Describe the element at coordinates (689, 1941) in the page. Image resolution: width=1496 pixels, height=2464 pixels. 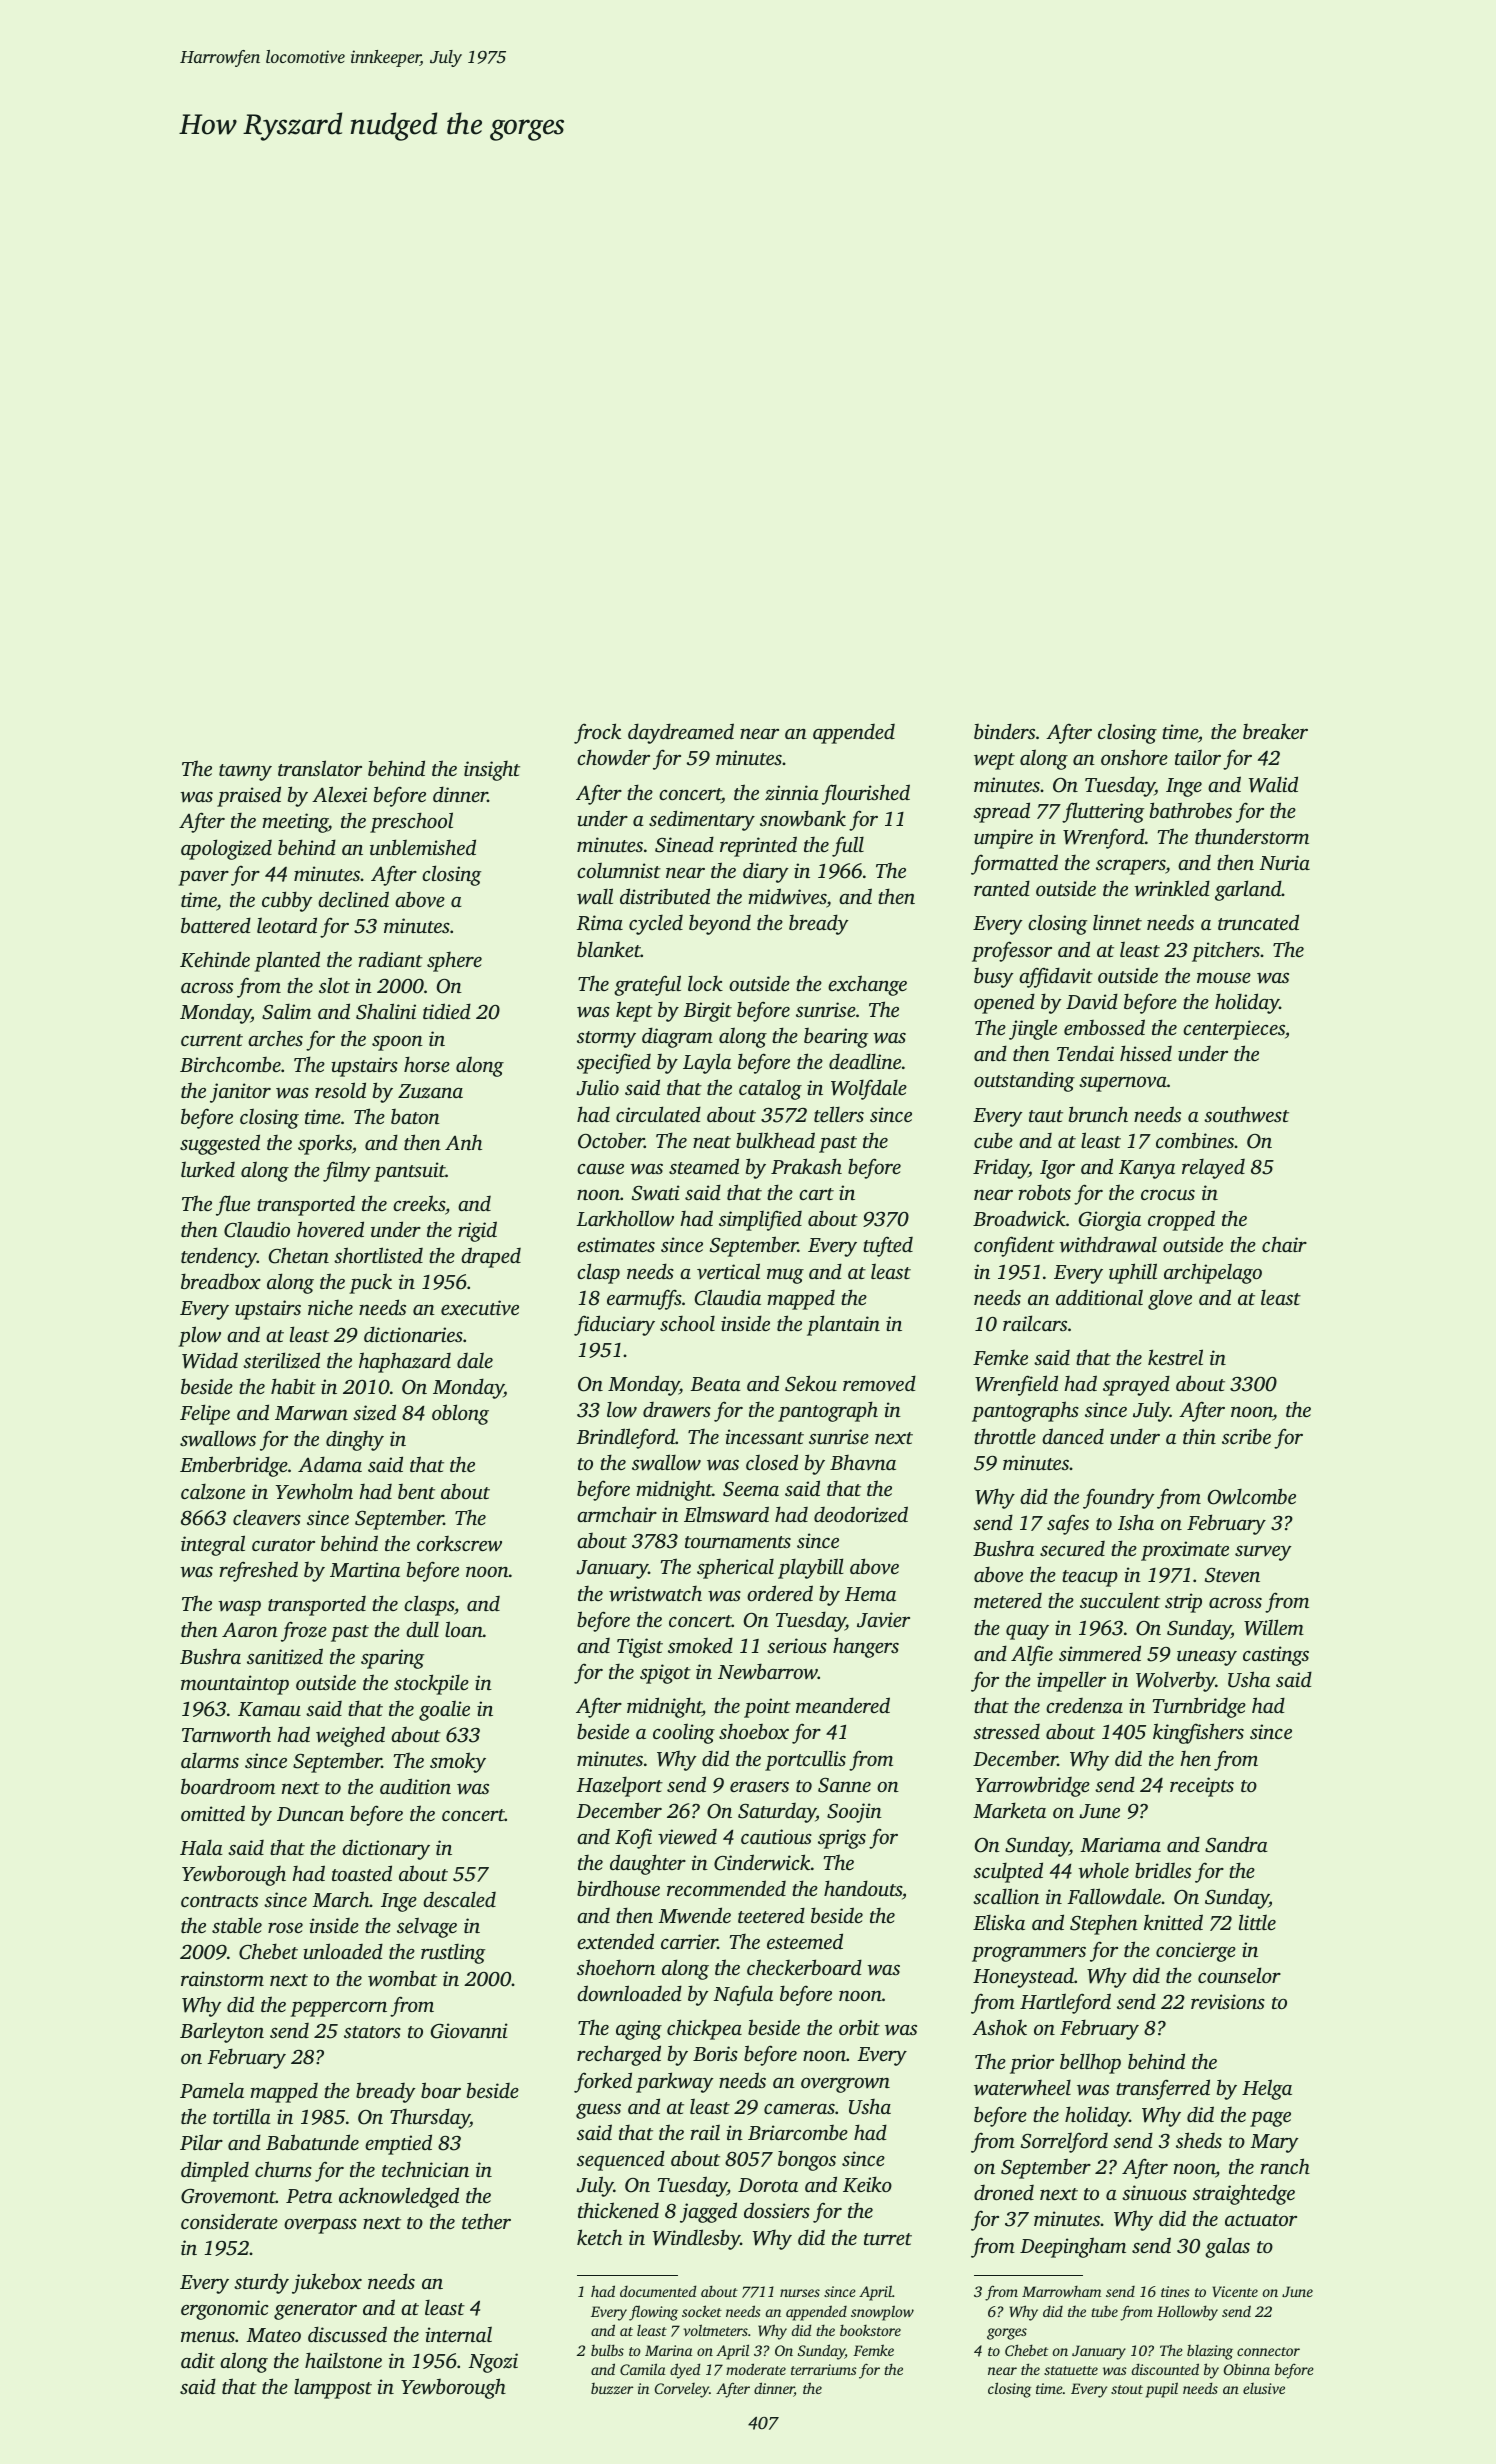
I see `carrier` at that location.
